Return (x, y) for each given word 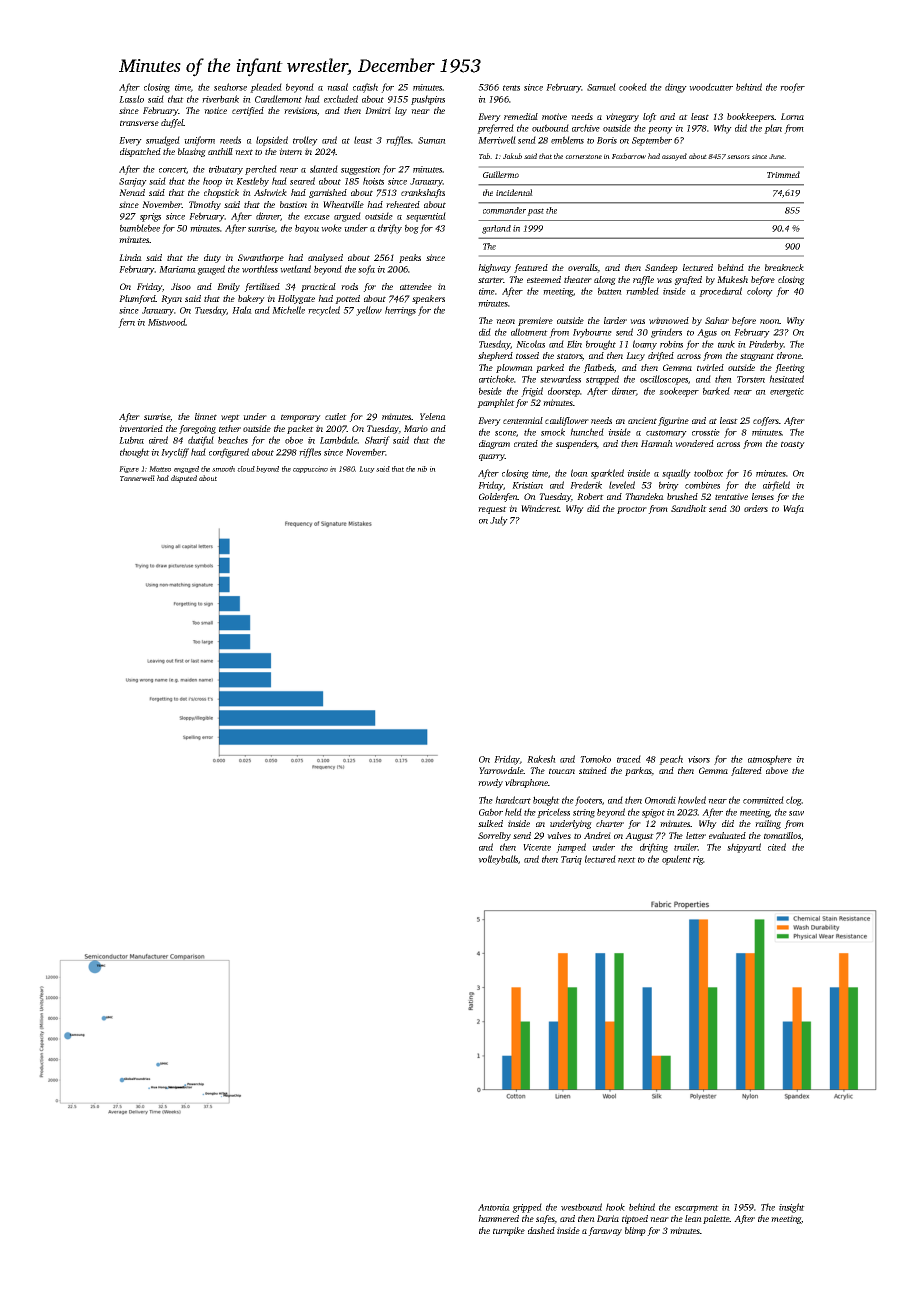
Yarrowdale (501, 770)
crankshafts (423, 193)
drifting (654, 848)
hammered (498, 1218)
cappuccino (310, 469)
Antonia (494, 1207)
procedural (720, 292)
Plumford (137, 299)
